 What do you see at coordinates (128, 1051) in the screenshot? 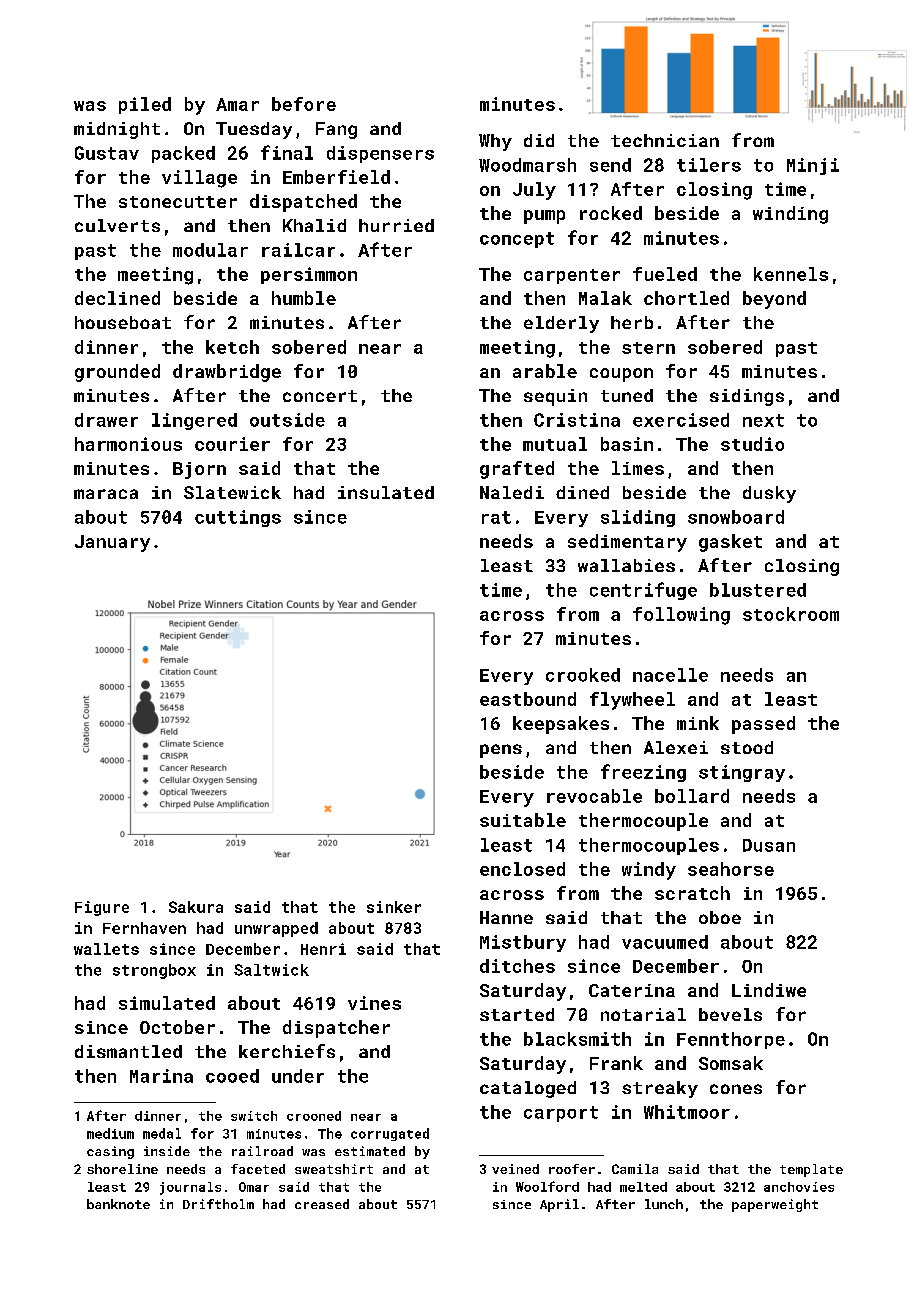
I see `dismantled` at bounding box center [128, 1051].
